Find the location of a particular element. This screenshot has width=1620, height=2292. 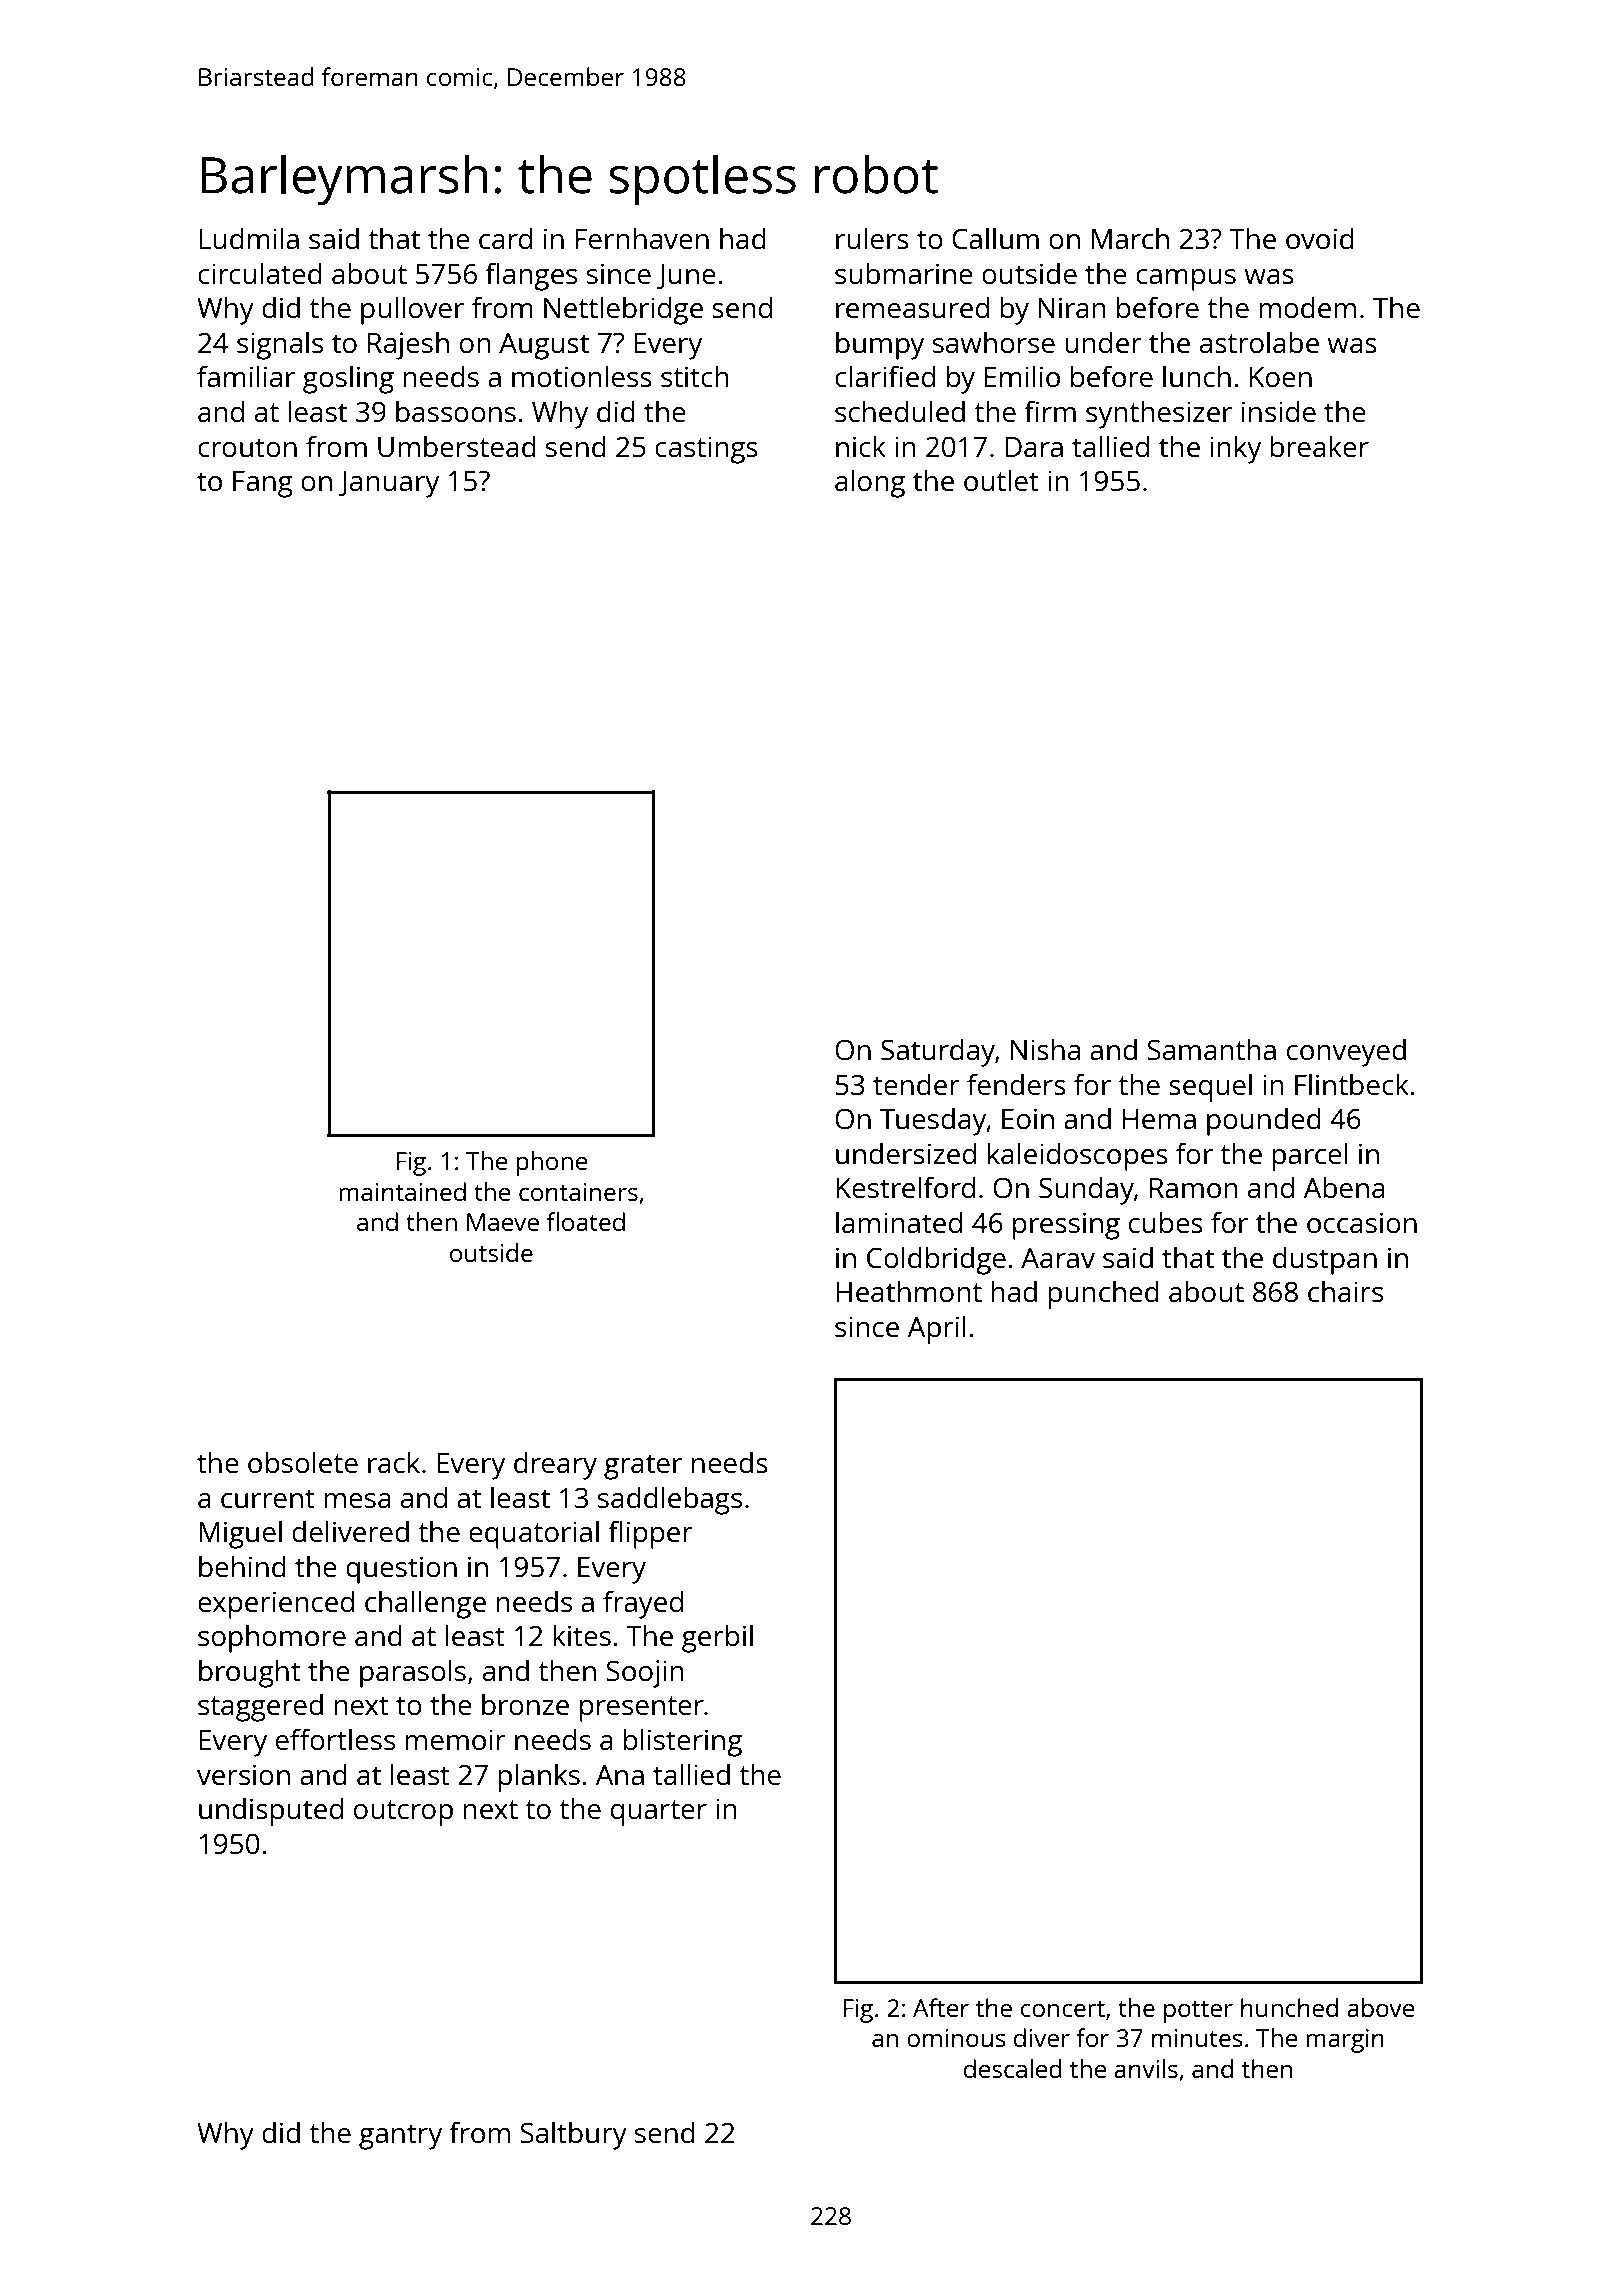

gantry is located at coordinates (400, 2137).
